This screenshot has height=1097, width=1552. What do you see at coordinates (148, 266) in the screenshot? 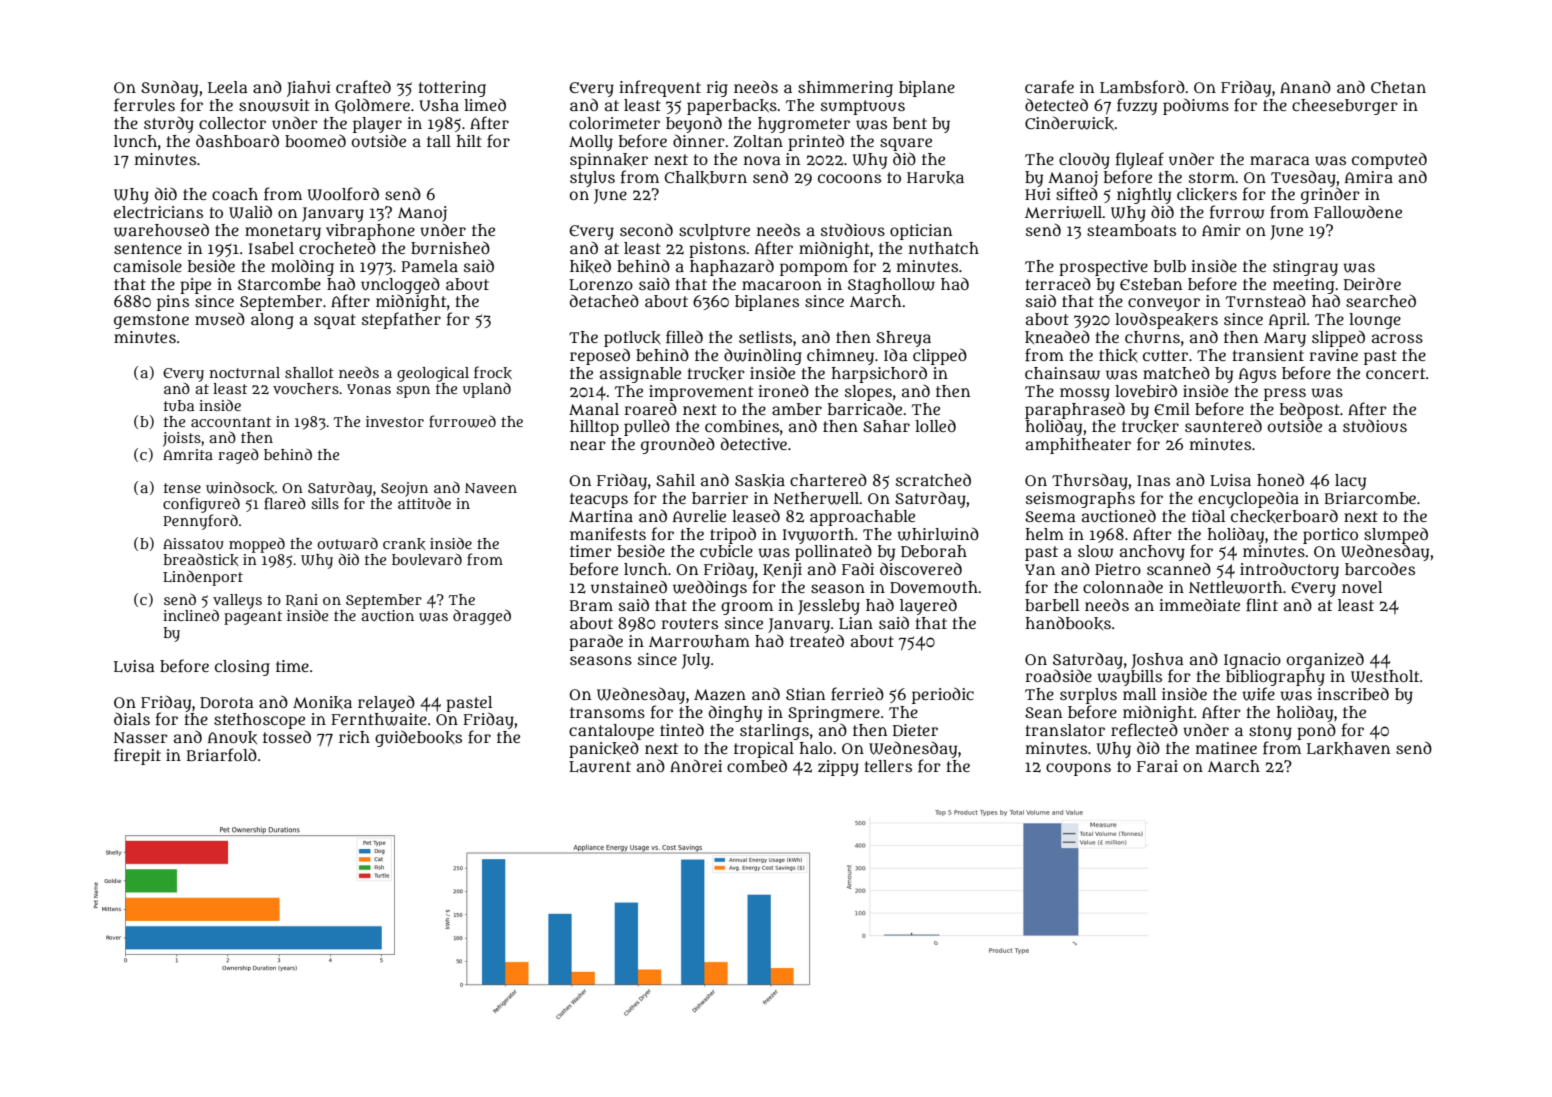
I see `camisole` at bounding box center [148, 266].
